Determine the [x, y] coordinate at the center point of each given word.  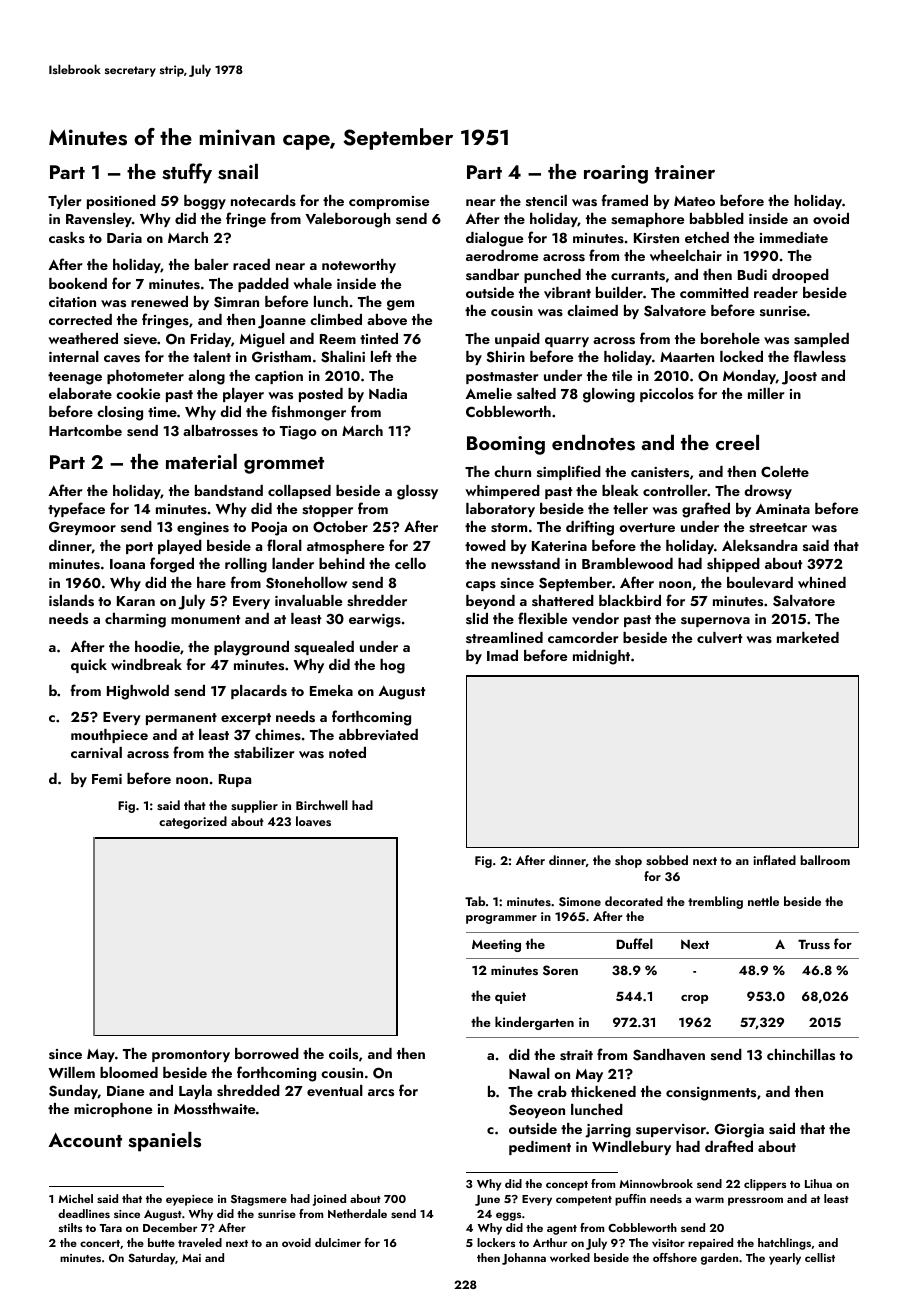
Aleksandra [759, 546]
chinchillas [801, 1055]
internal [74, 356]
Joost [799, 378]
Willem [72, 1072]
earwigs [375, 621]
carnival [96, 753]
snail [238, 172]
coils [343, 1054]
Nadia [388, 393]
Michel [75, 1198]
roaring [616, 174]
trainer [685, 172]
